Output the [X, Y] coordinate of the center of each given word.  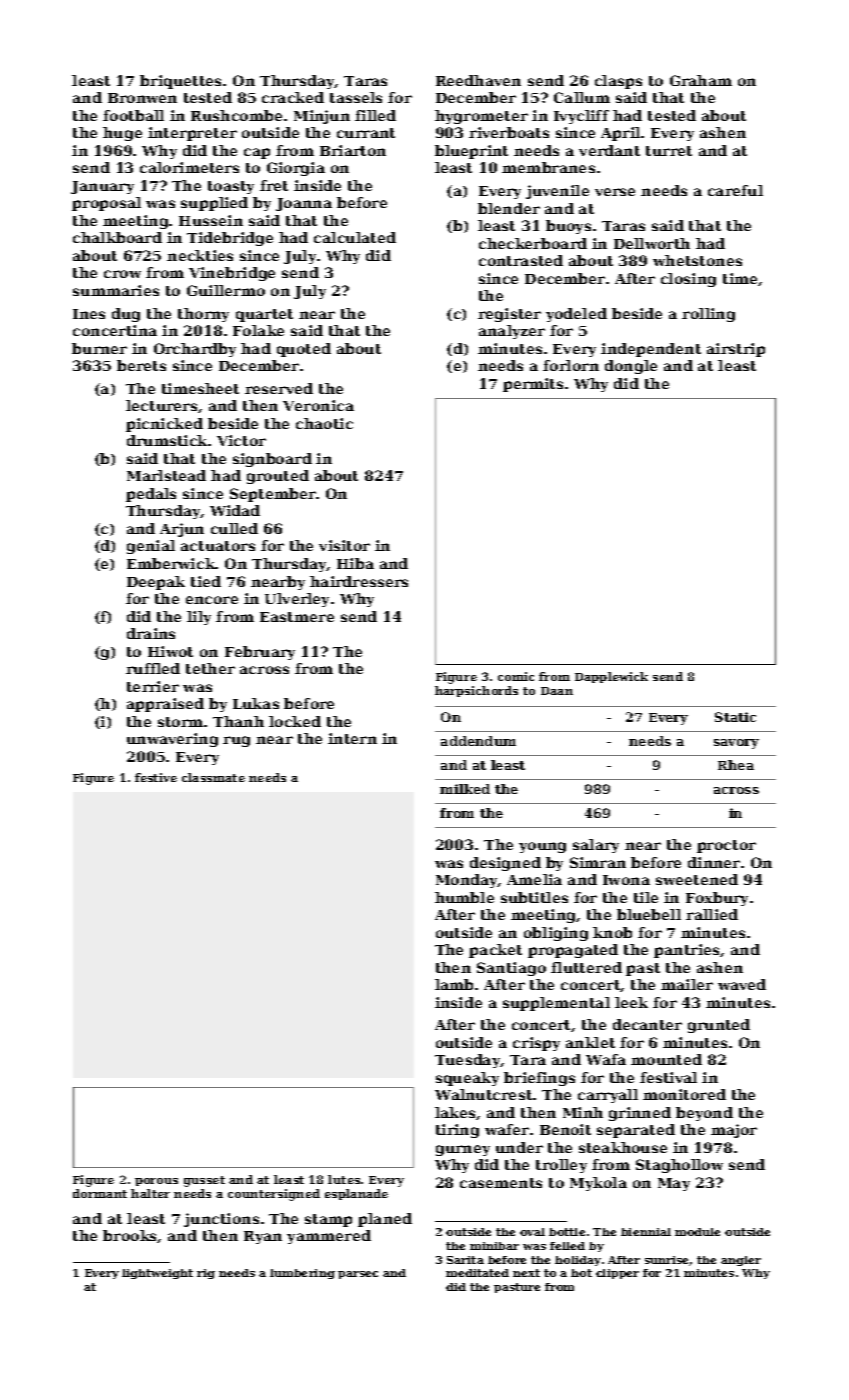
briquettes [180, 82]
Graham [701, 80]
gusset [204, 1181]
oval [532, 1232]
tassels [356, 97]
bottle [567, 1232]
